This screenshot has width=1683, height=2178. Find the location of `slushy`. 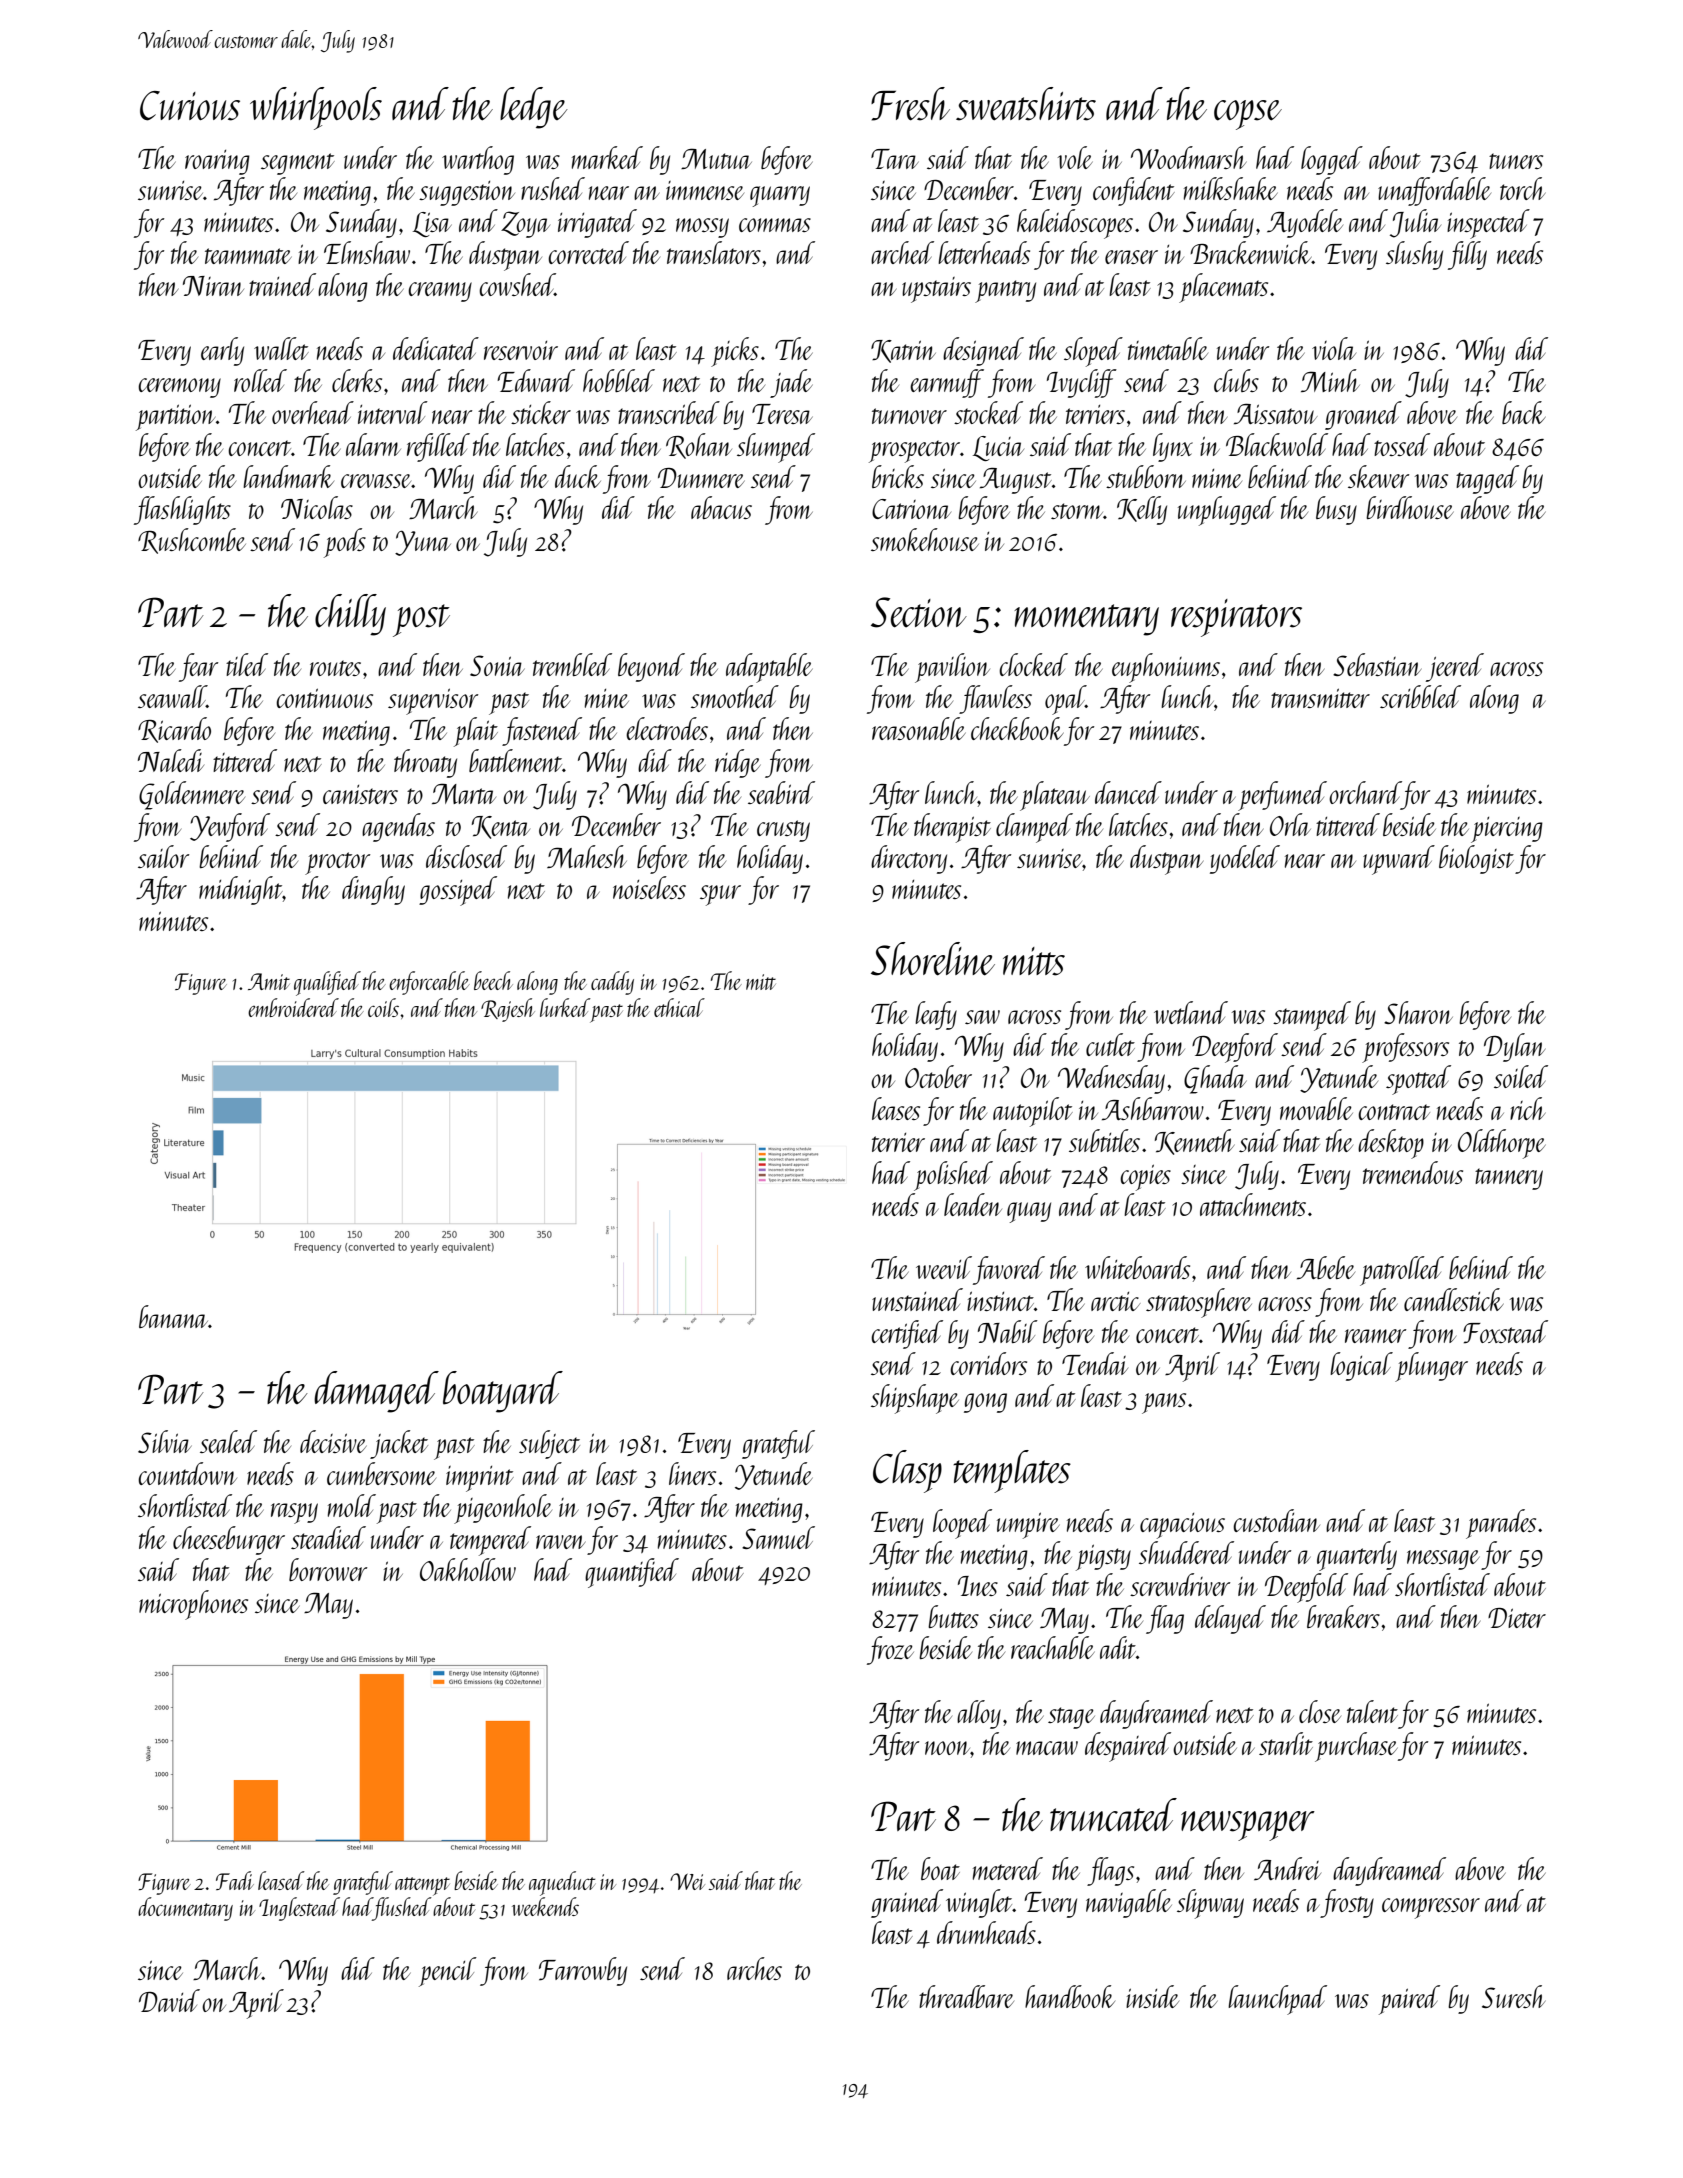

slushy is located at coordinates (1414, 255).
